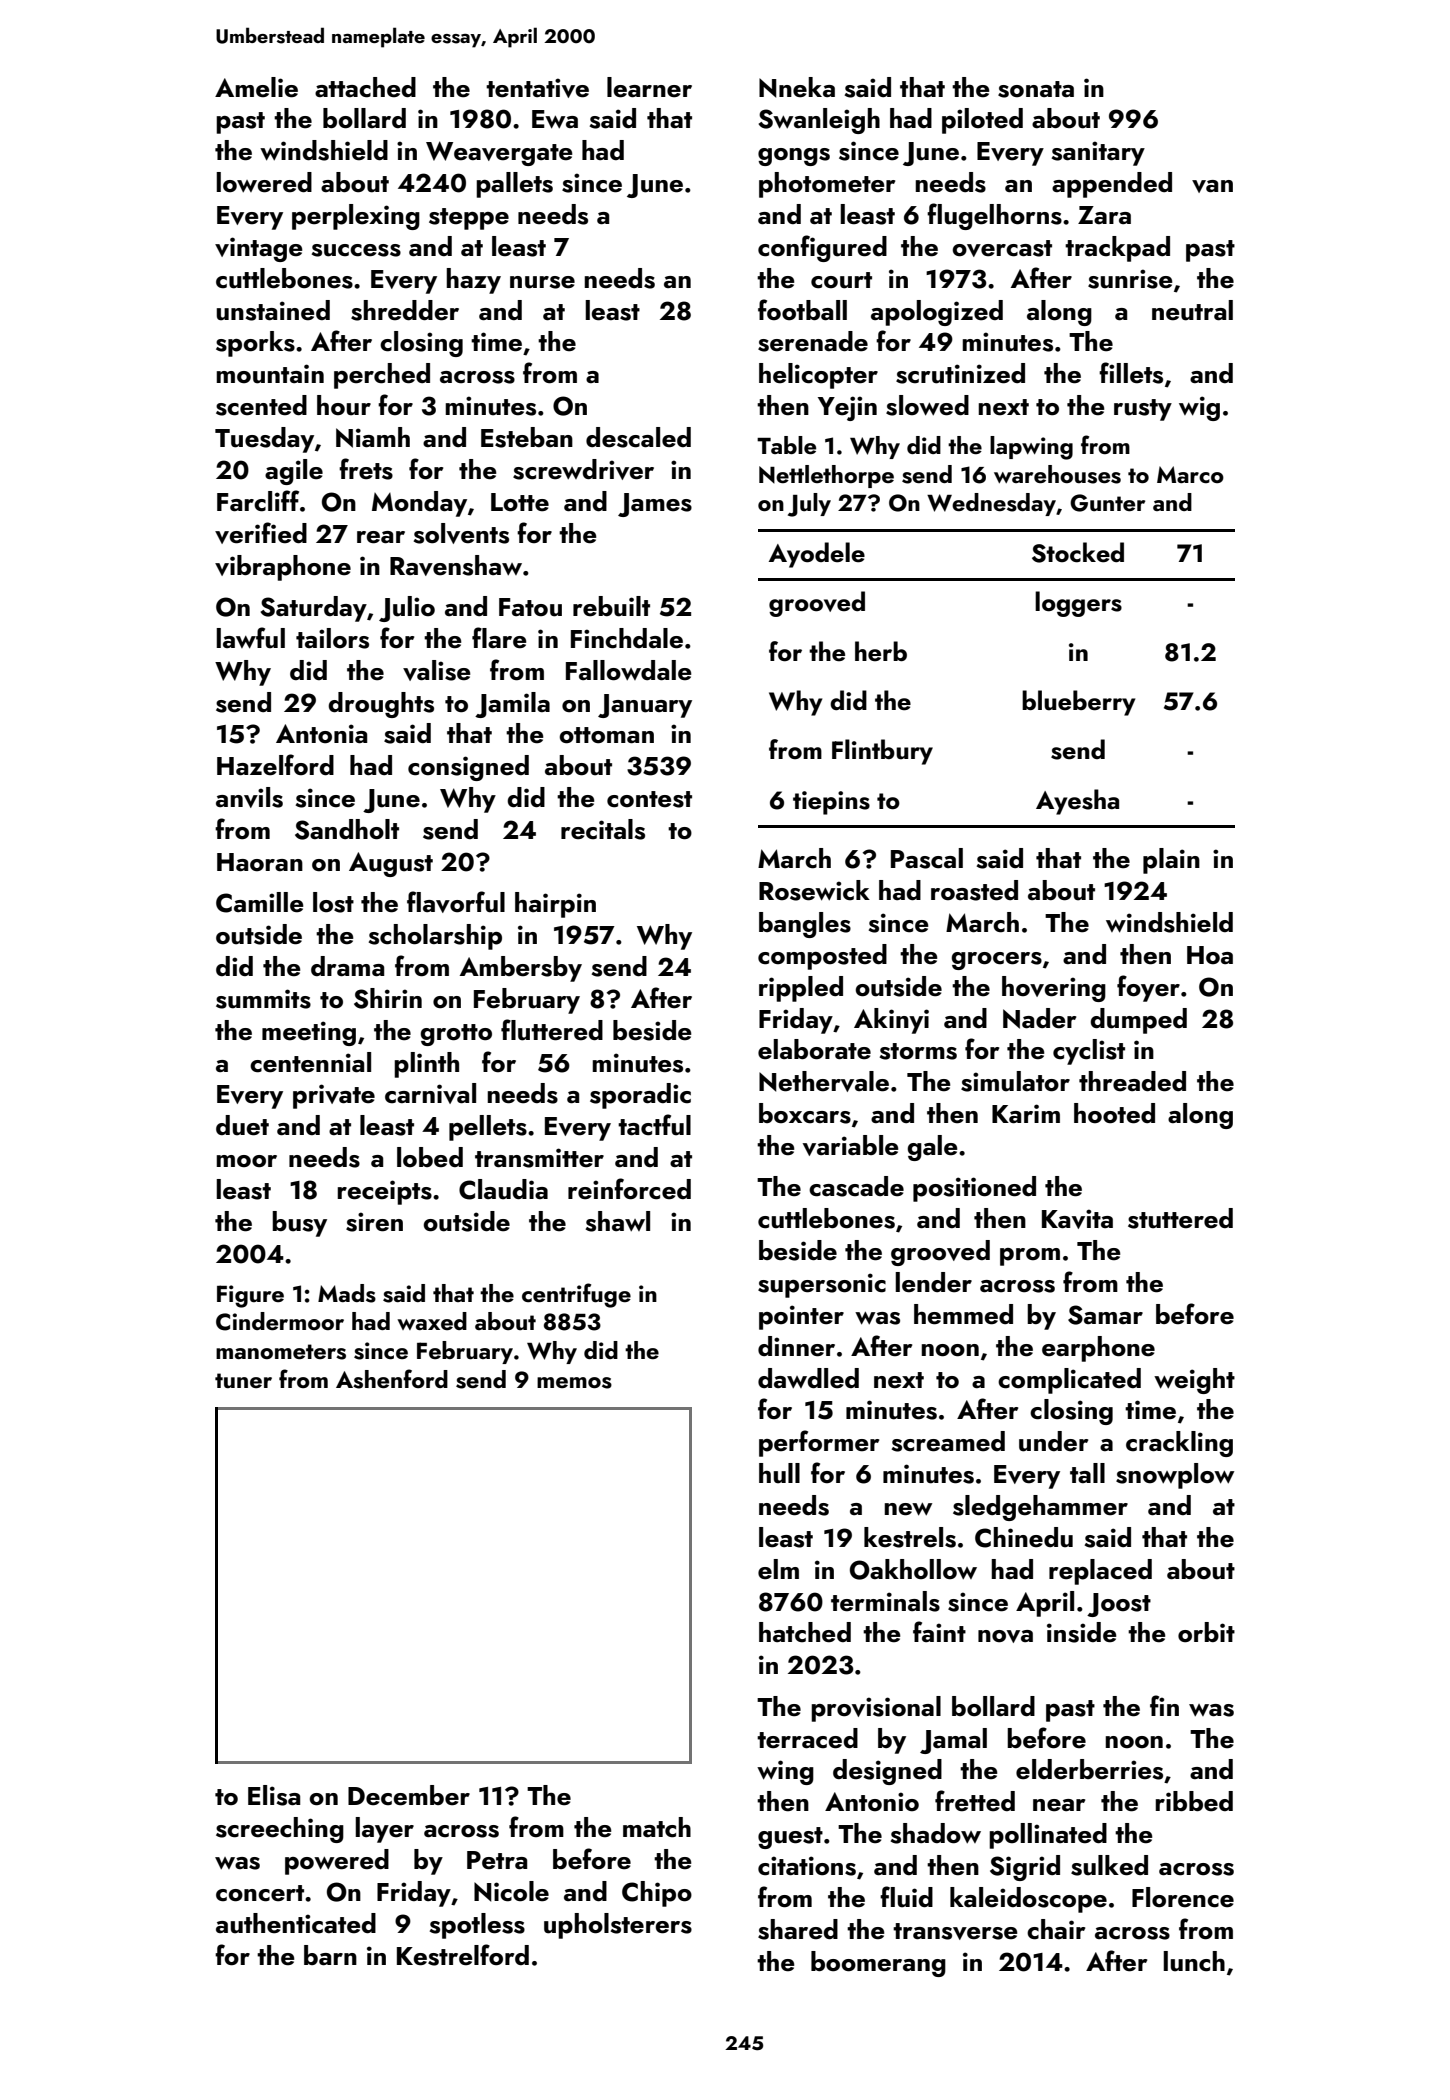 This document has height=2100, width=1450. I want to click on fluttered, so click(552, 1030).
